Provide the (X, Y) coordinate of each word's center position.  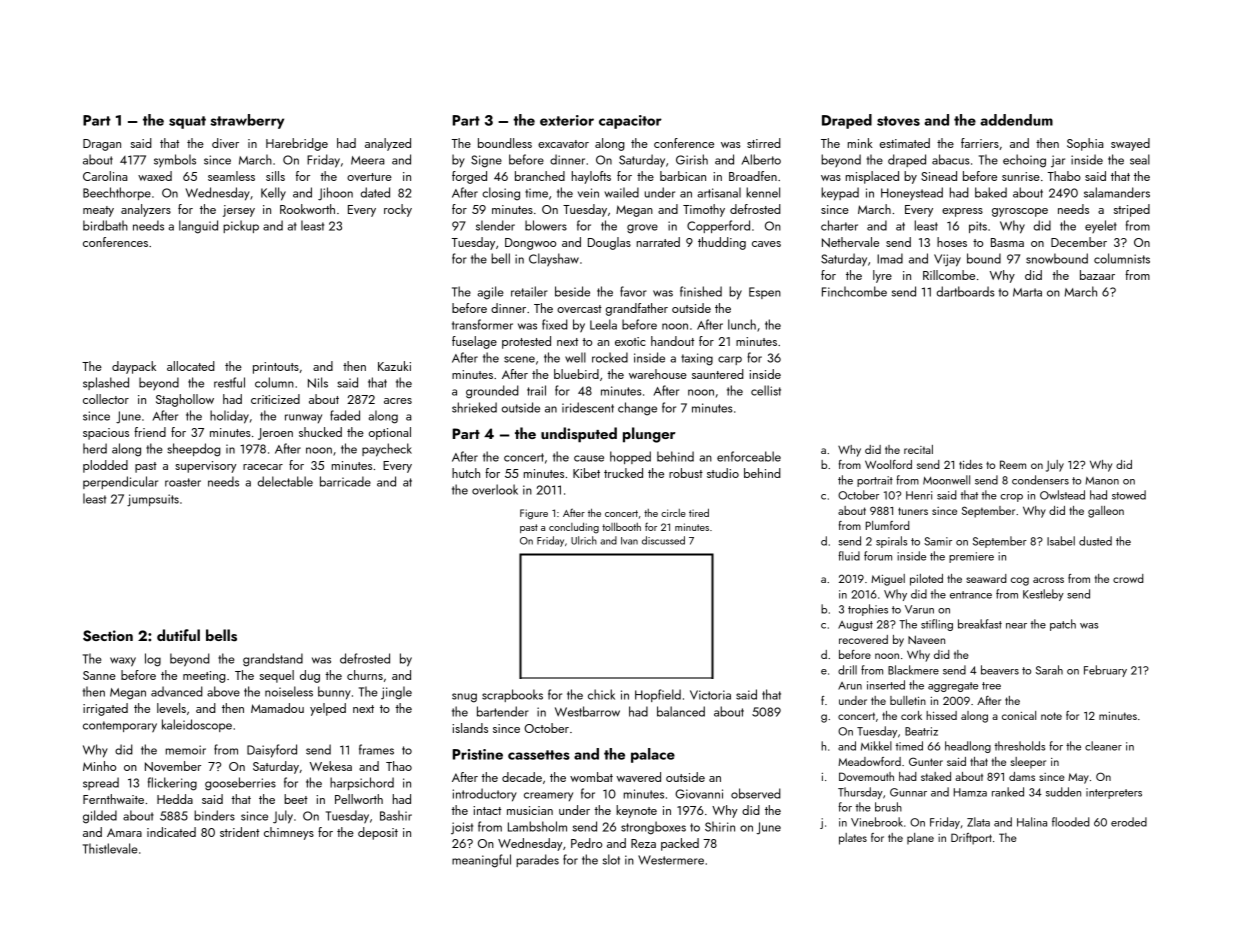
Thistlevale (110, 848)
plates (853, 839)
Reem (1013, 464)
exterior (567, 120)
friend (150, 432)
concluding (574, 528)
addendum (1016, 120)
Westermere (671, 860)
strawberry (247, 121)
